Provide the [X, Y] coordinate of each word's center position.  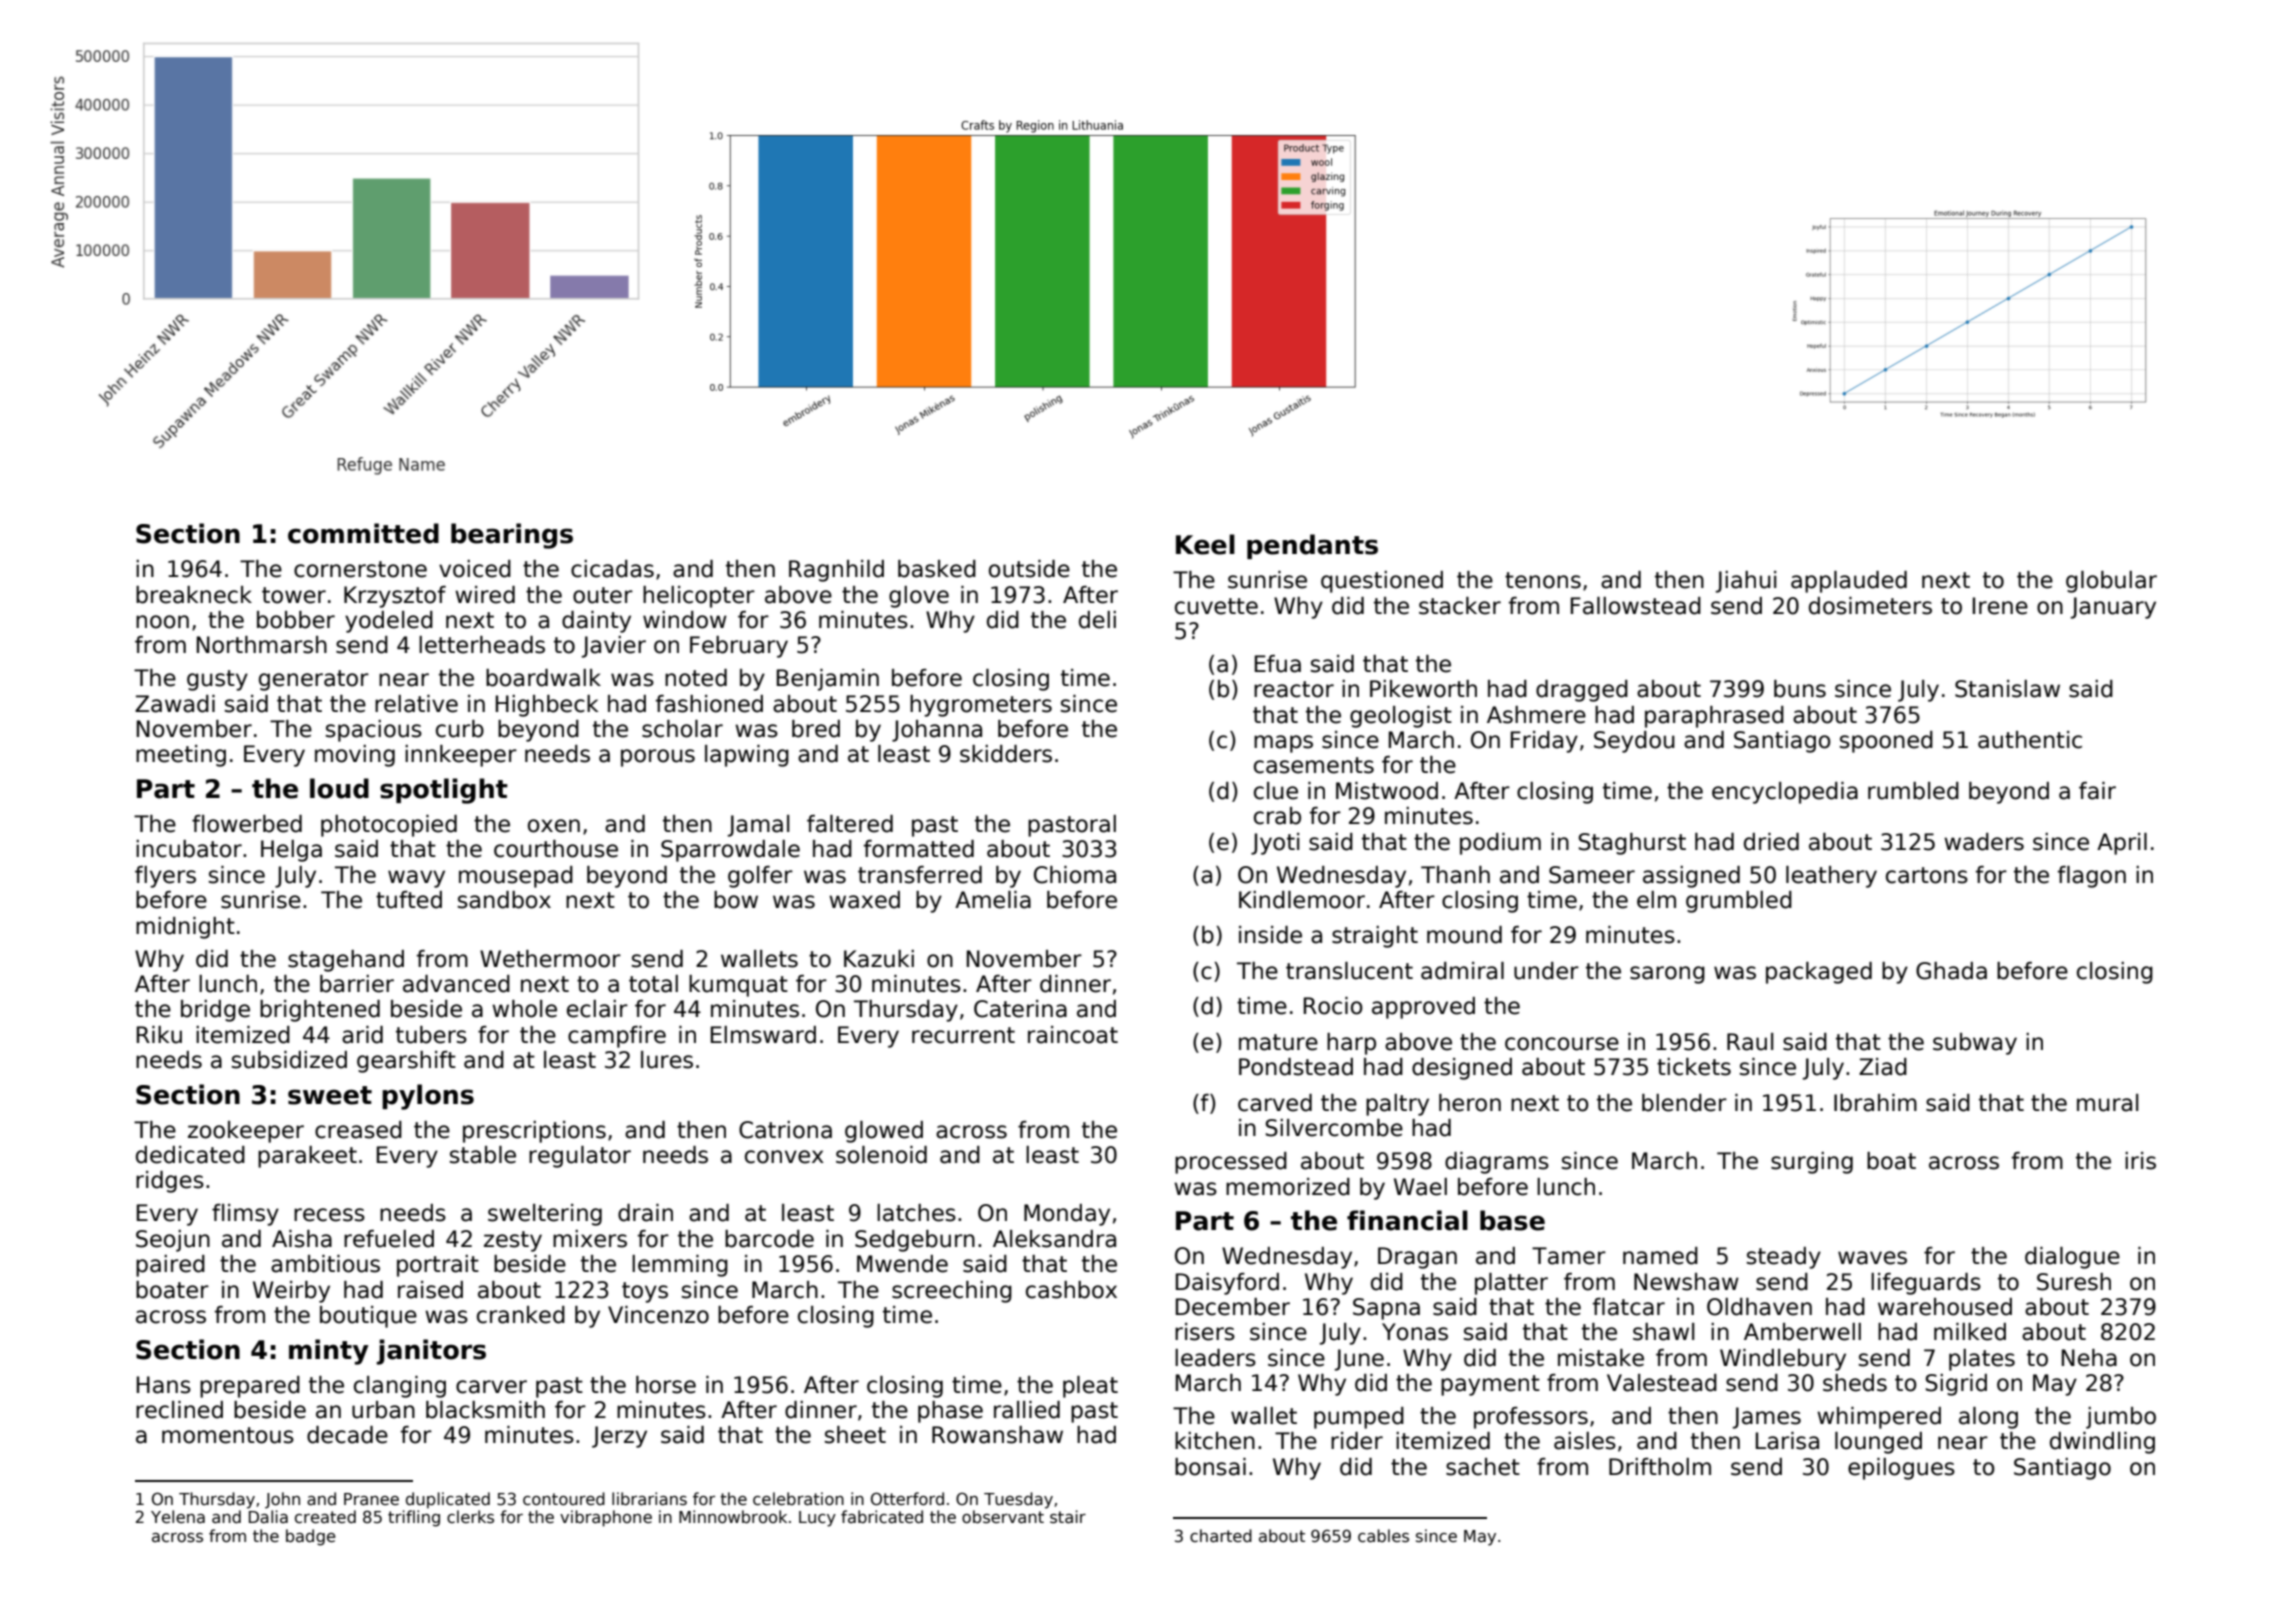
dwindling [2102, 1443]
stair [1068, 1517]
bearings [512, 536]
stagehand [346, 961]
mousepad [516, 877]
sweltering [545, 1215]
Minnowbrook [733, 1516]
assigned [1691, 877]
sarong [1667, 975]
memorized [1288, 1187]
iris [2140, 1161]
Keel [1205, 544]
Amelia [993, 900]
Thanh [1455, 875]
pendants [1312, 546]
